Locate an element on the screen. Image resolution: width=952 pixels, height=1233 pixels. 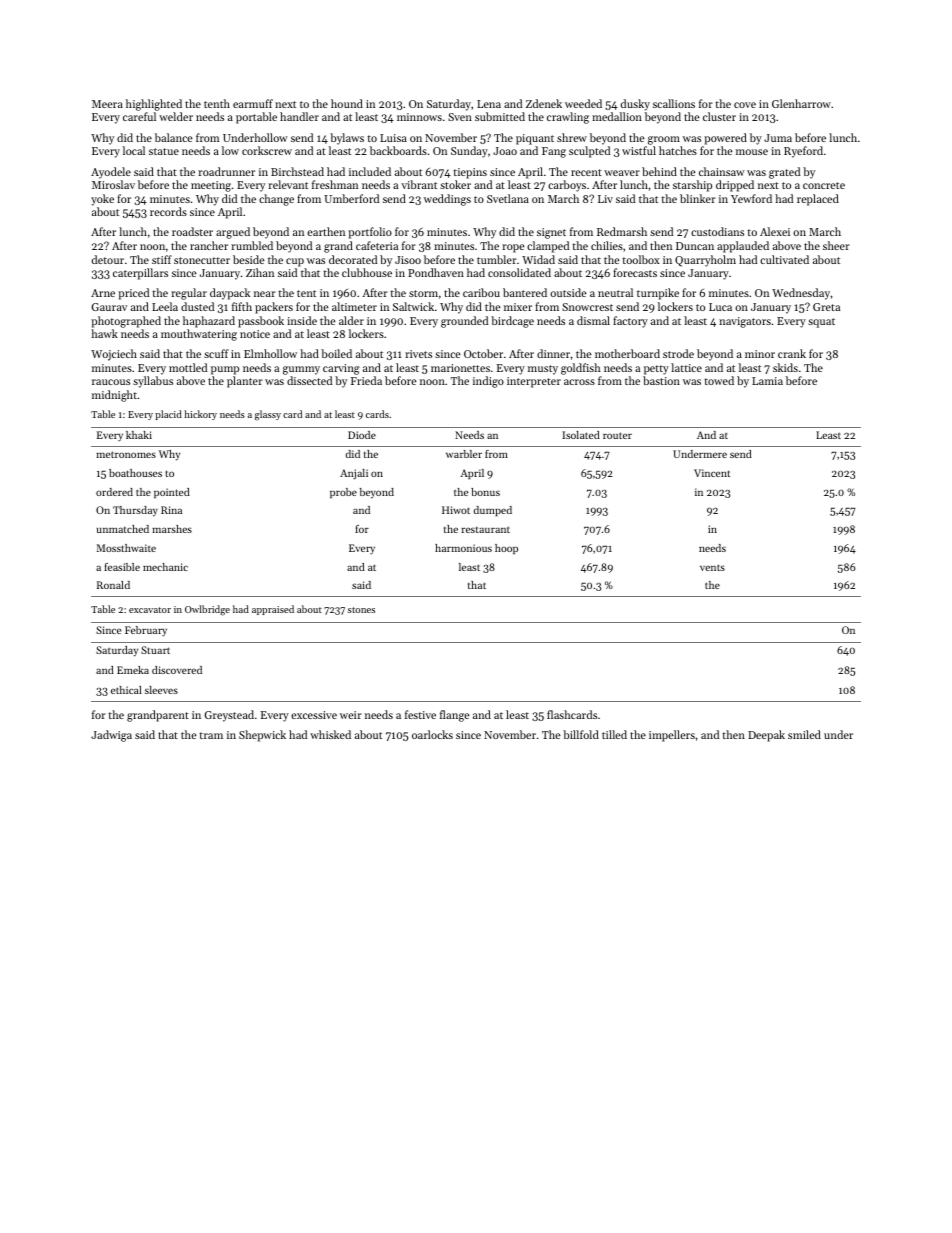
Deepak is located at coordinates (766, 736).
